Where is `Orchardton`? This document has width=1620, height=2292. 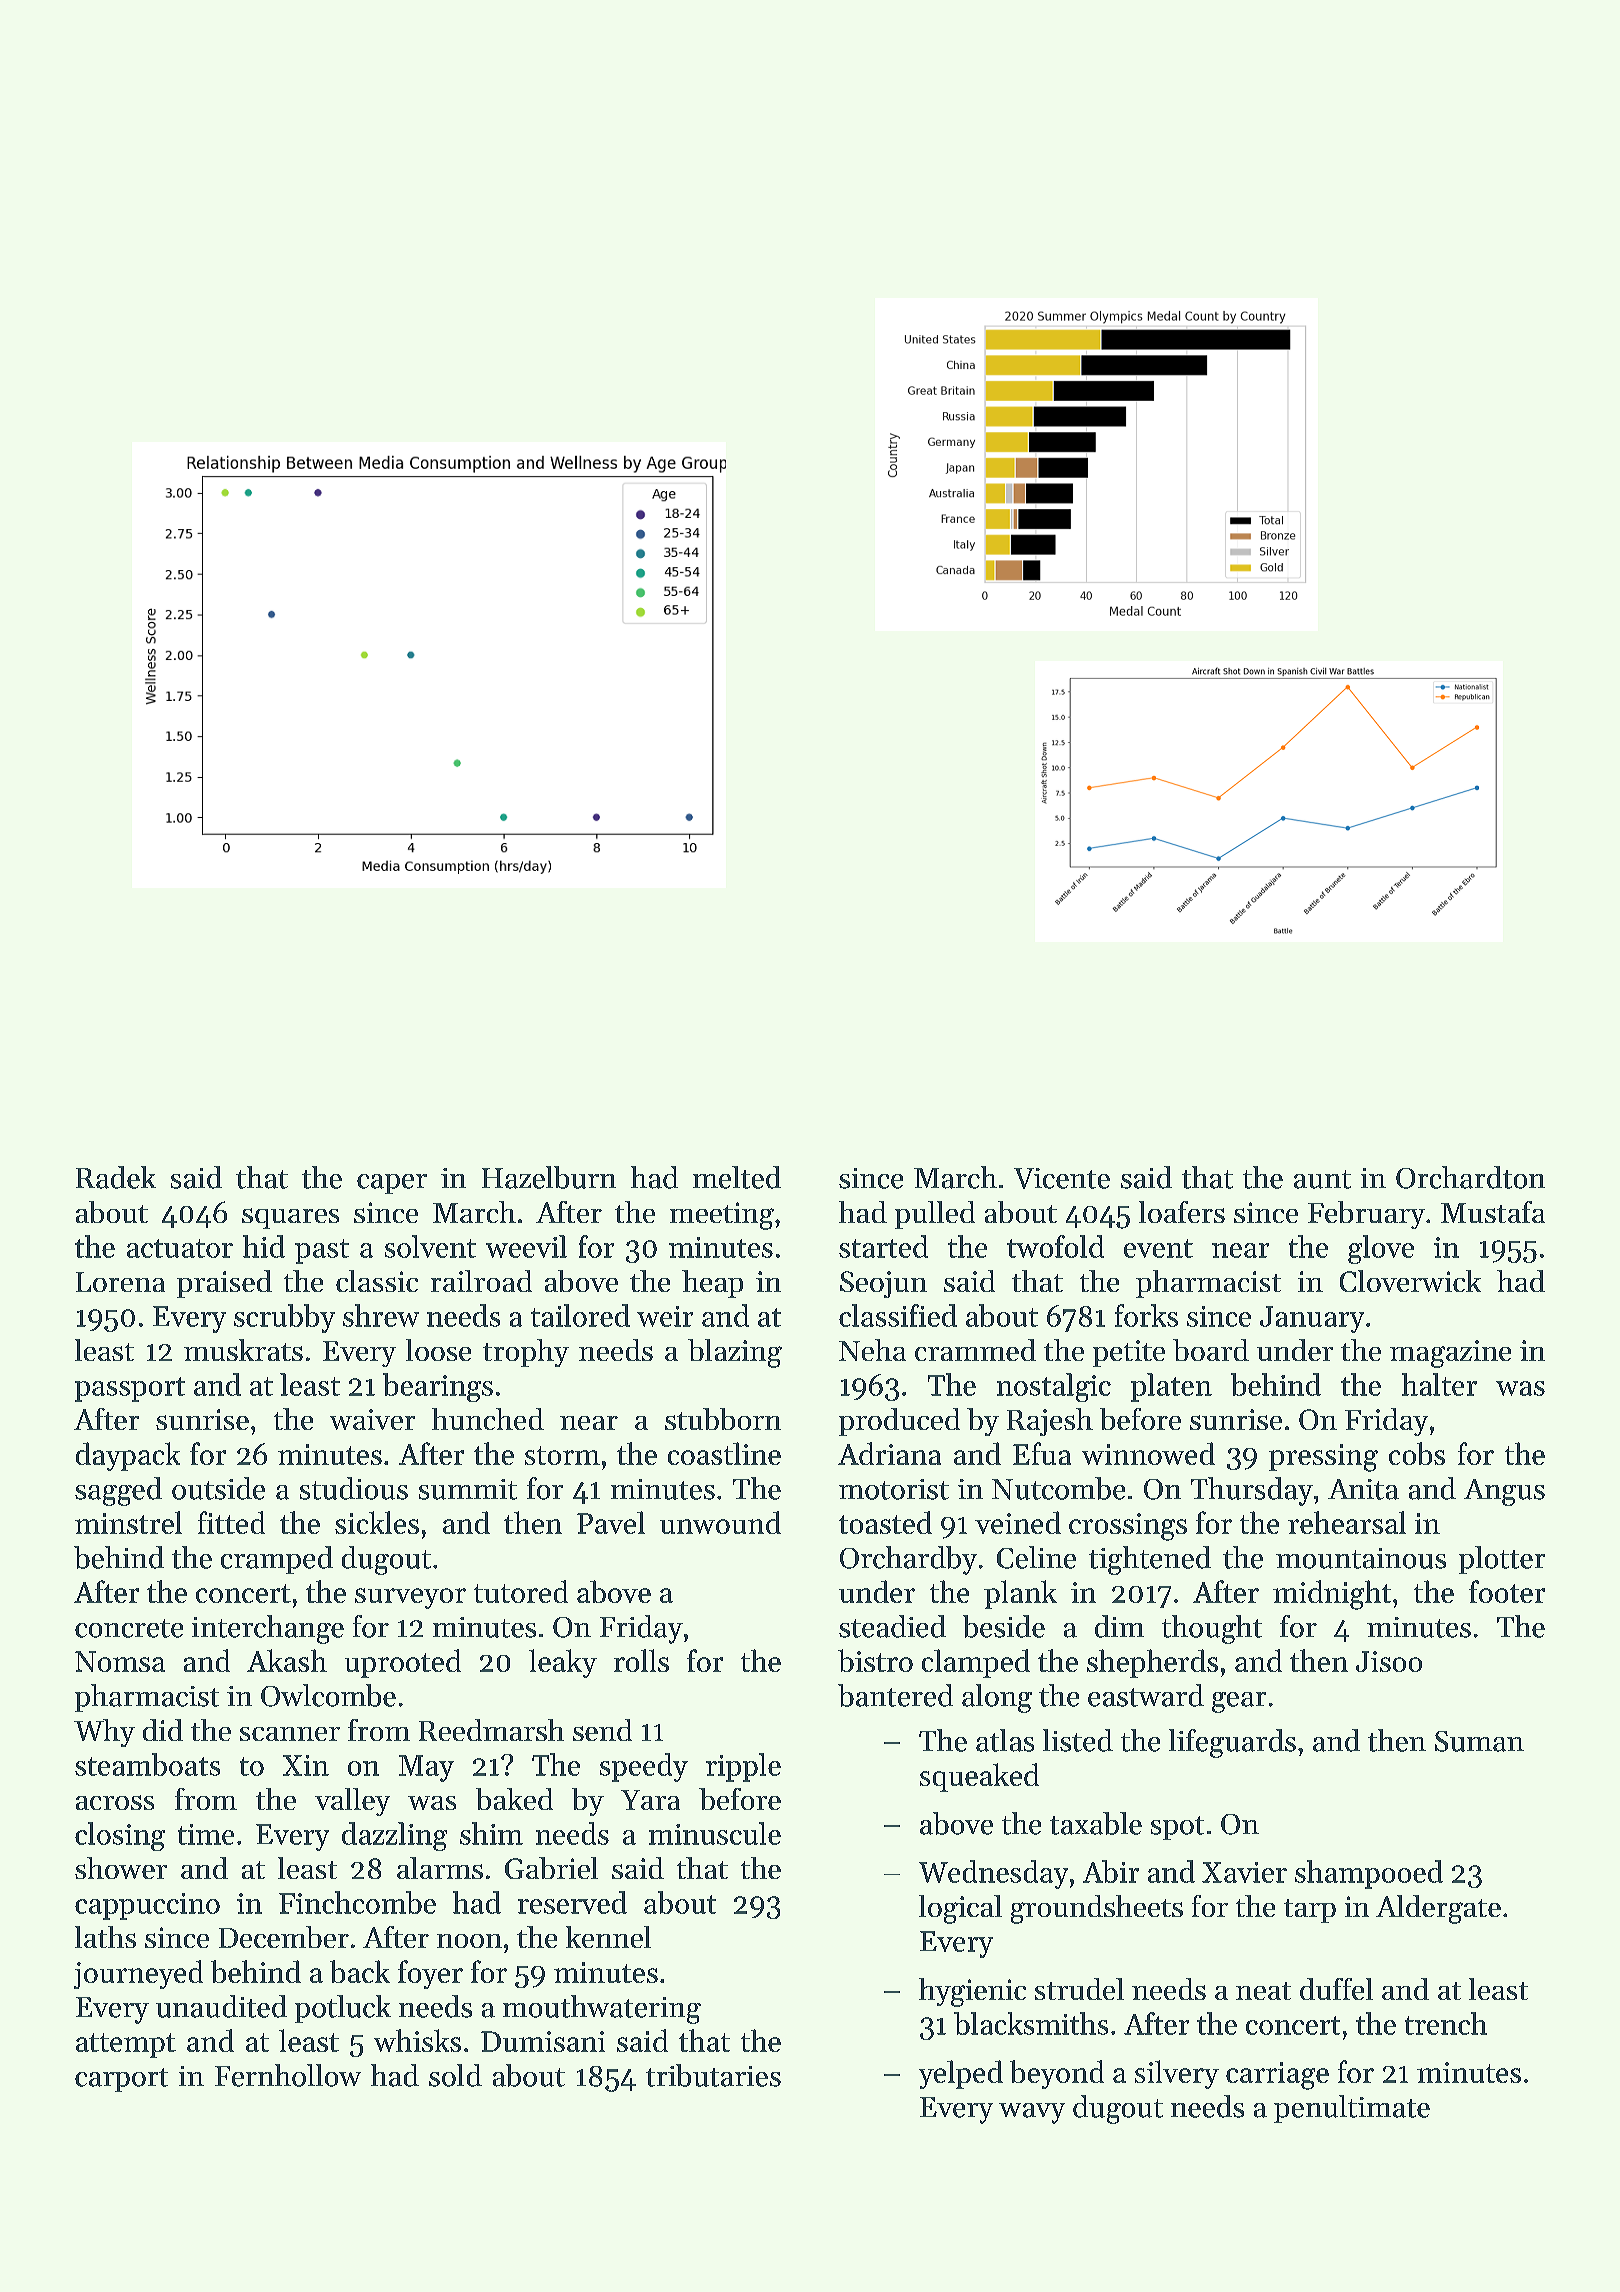
Orchardton is located at coordinates (1470, 1177).
